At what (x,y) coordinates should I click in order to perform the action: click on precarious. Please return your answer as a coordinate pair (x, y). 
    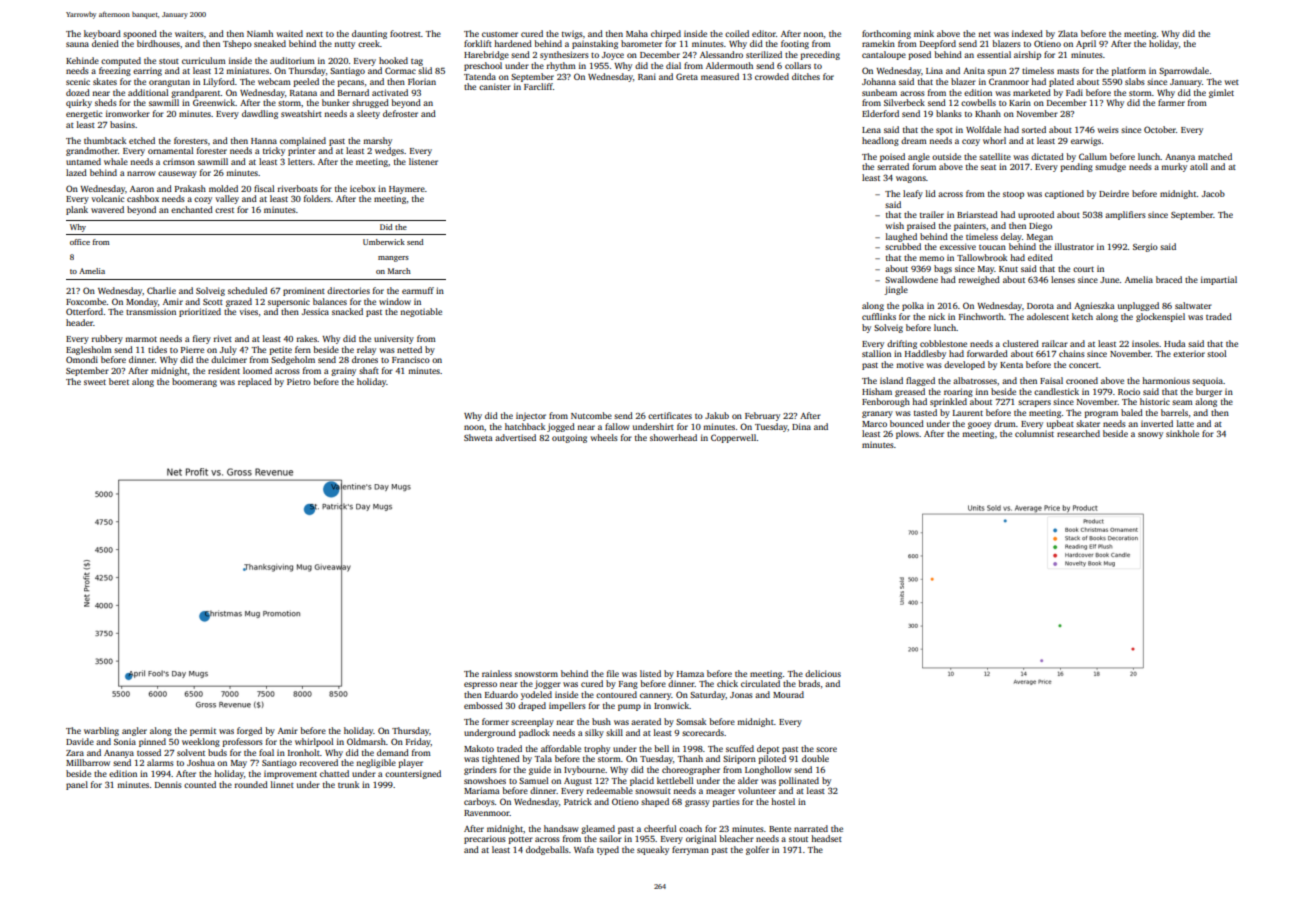
    Looking at the image, I should click on (485, 839).
